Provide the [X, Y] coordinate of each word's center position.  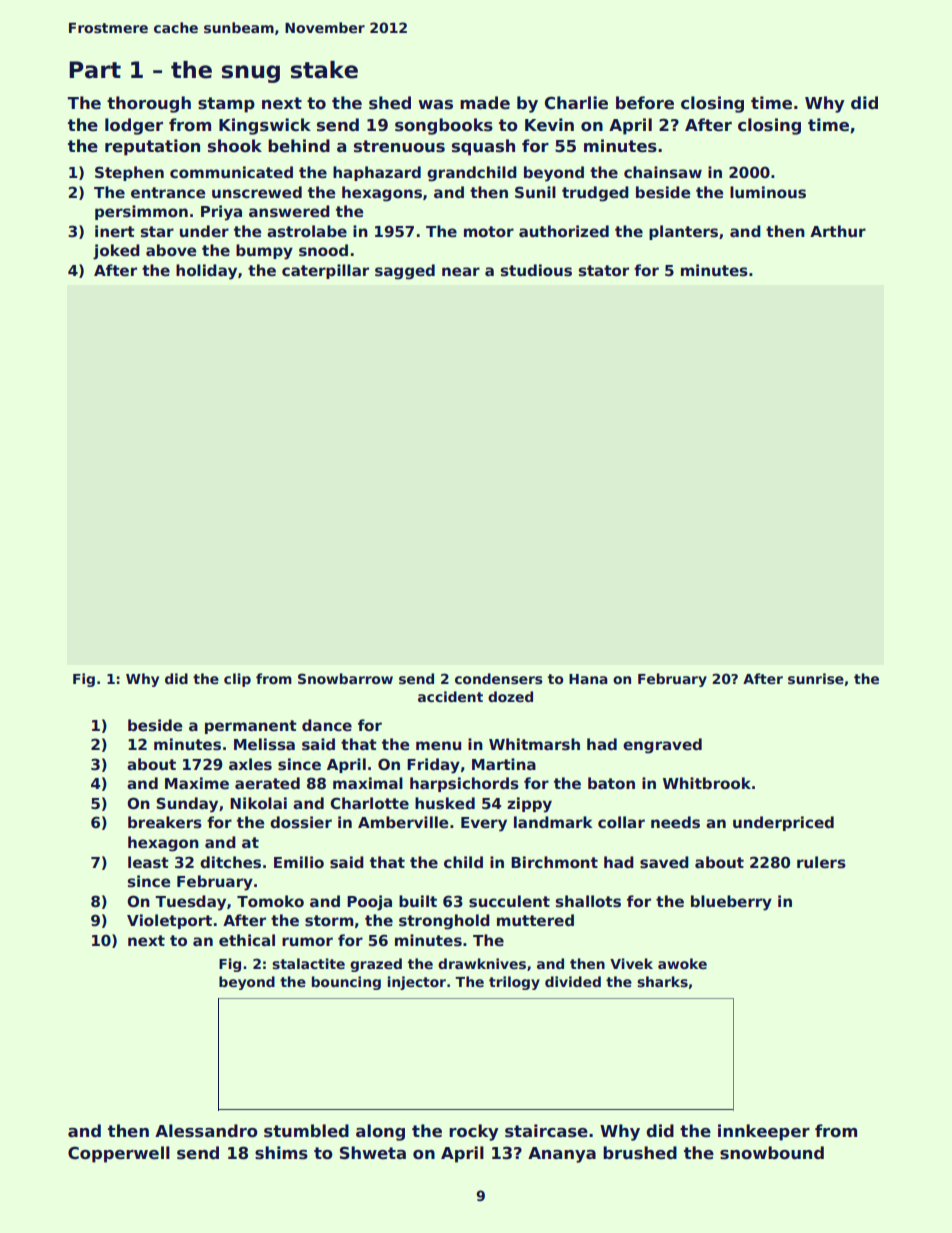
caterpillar [325, 271]
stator [604, 271]
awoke [682, 963]
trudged [595, 194]
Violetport [169, 921]
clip [237, 680]
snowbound [772, 1153]
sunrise [816, 678]
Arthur [838, 231]
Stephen [129, 173]
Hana [588, 679]
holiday [206, 272]
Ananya [562, 1155]
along [380, 1132]
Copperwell [119, 1154]
